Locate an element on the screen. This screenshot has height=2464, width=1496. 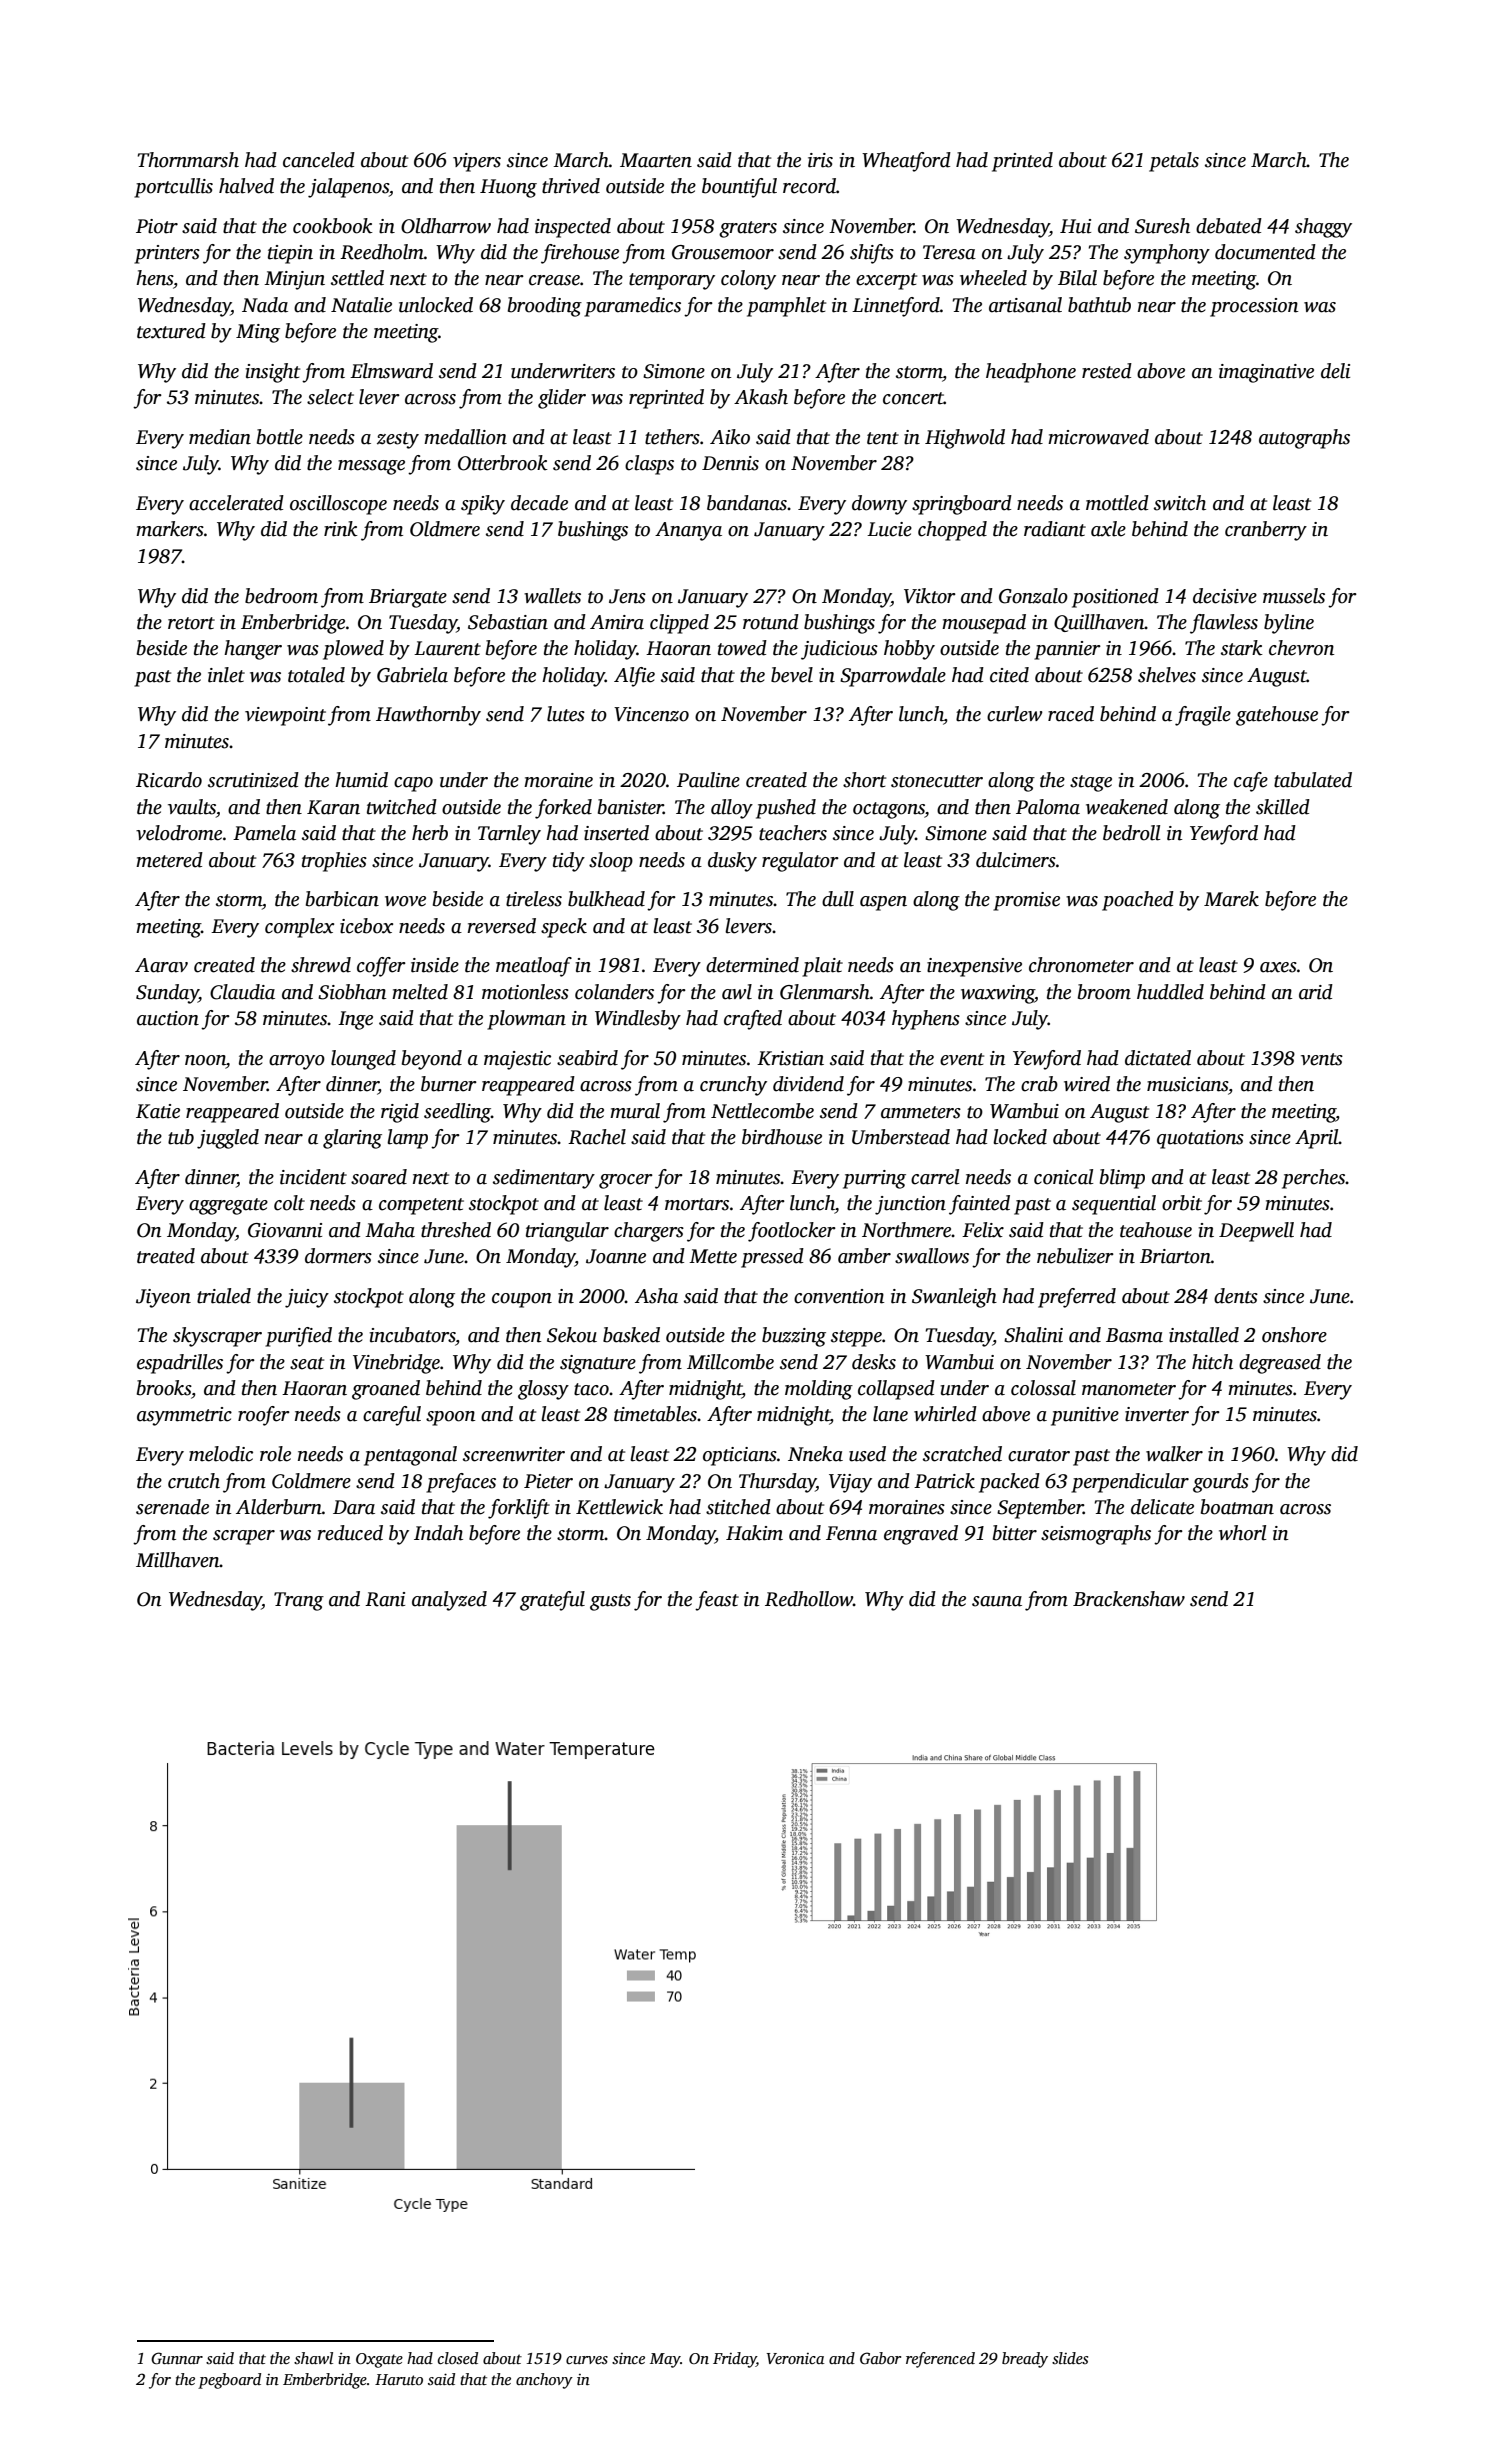
Rani is located at coordinates (385, 1599).
